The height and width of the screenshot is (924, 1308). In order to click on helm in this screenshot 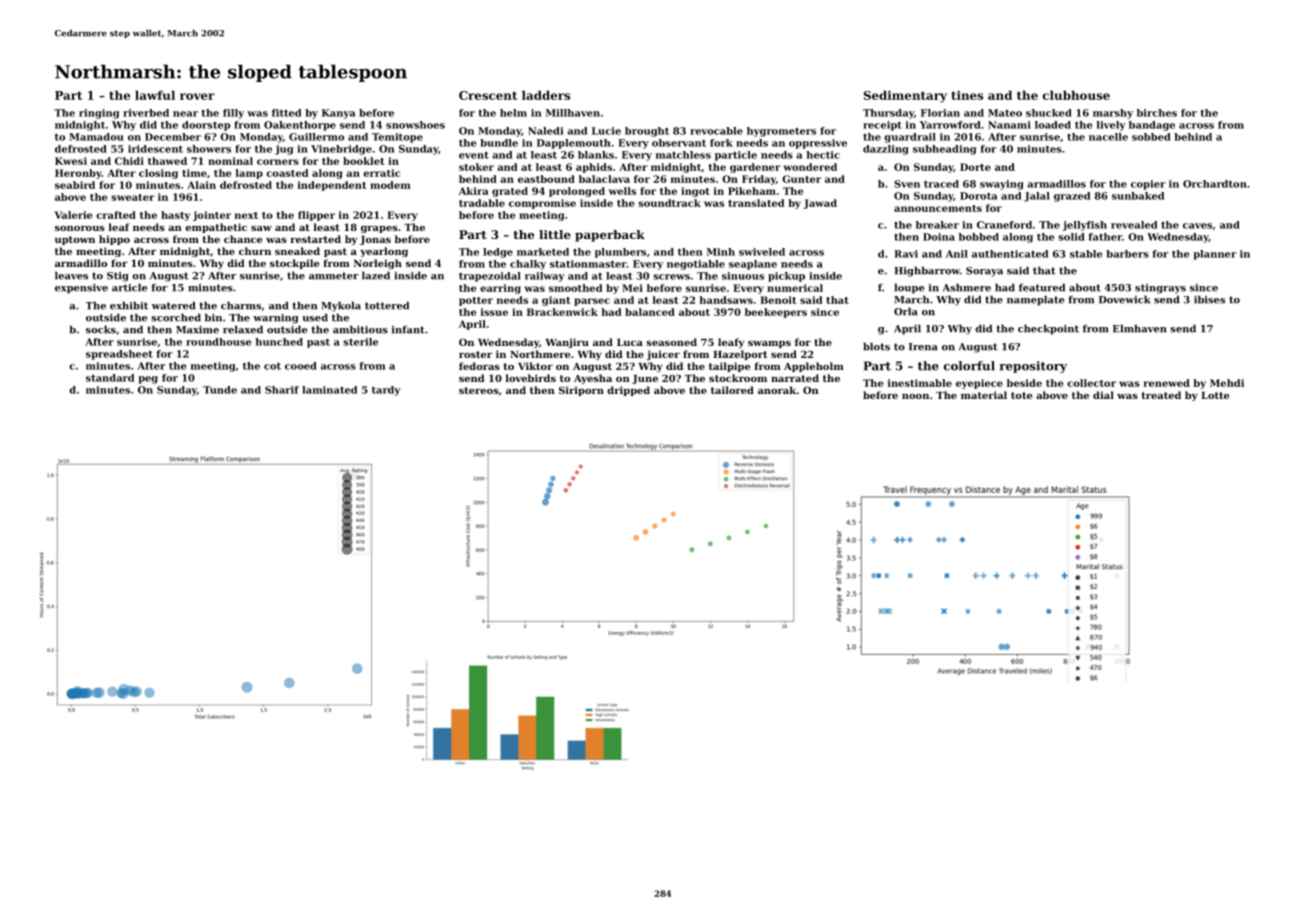, I will do `click(513, 113)`.
